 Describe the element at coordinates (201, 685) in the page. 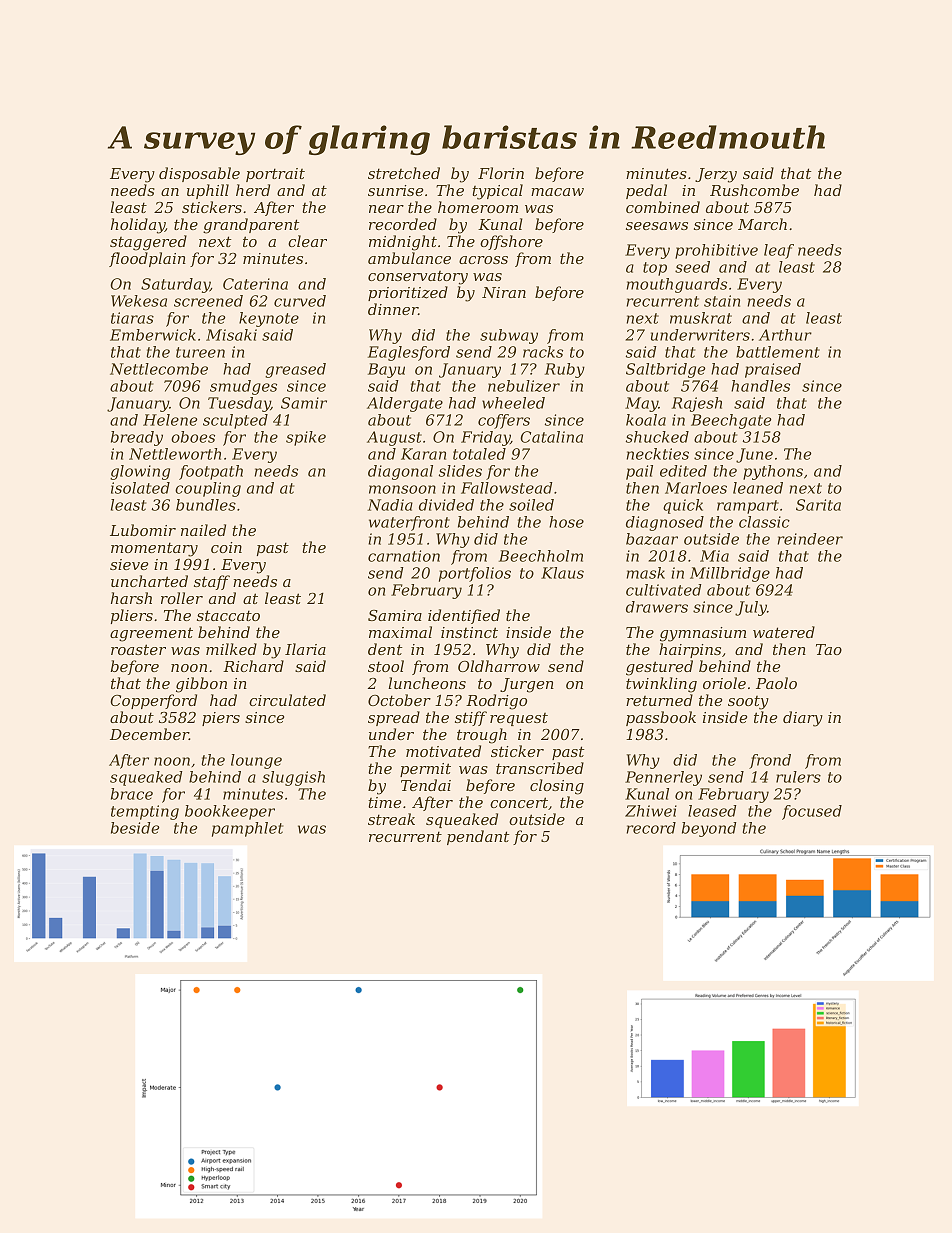

I see `gibbon` at that location.
